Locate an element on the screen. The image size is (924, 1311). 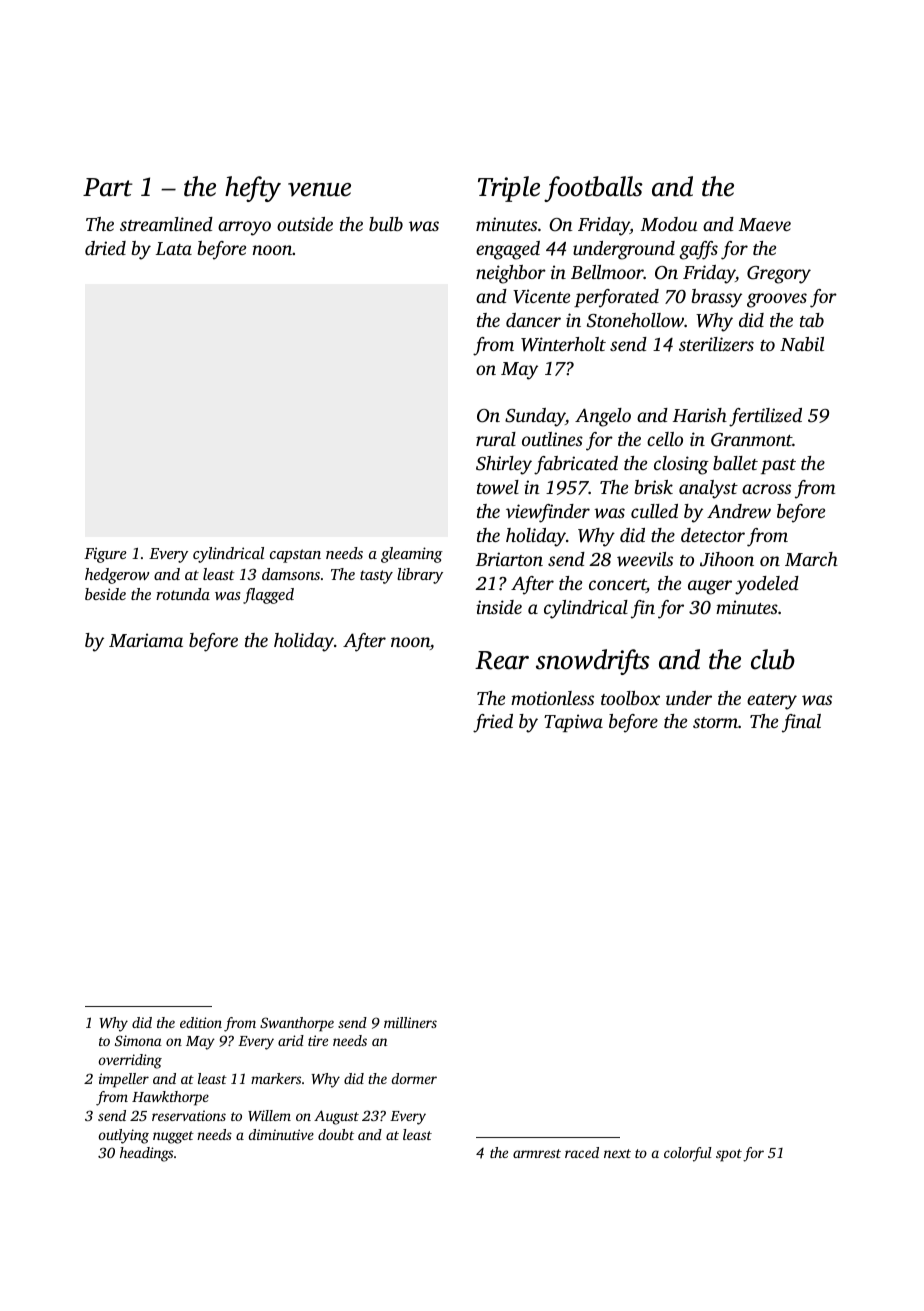
bulb is located at coordinates (386, 224).
